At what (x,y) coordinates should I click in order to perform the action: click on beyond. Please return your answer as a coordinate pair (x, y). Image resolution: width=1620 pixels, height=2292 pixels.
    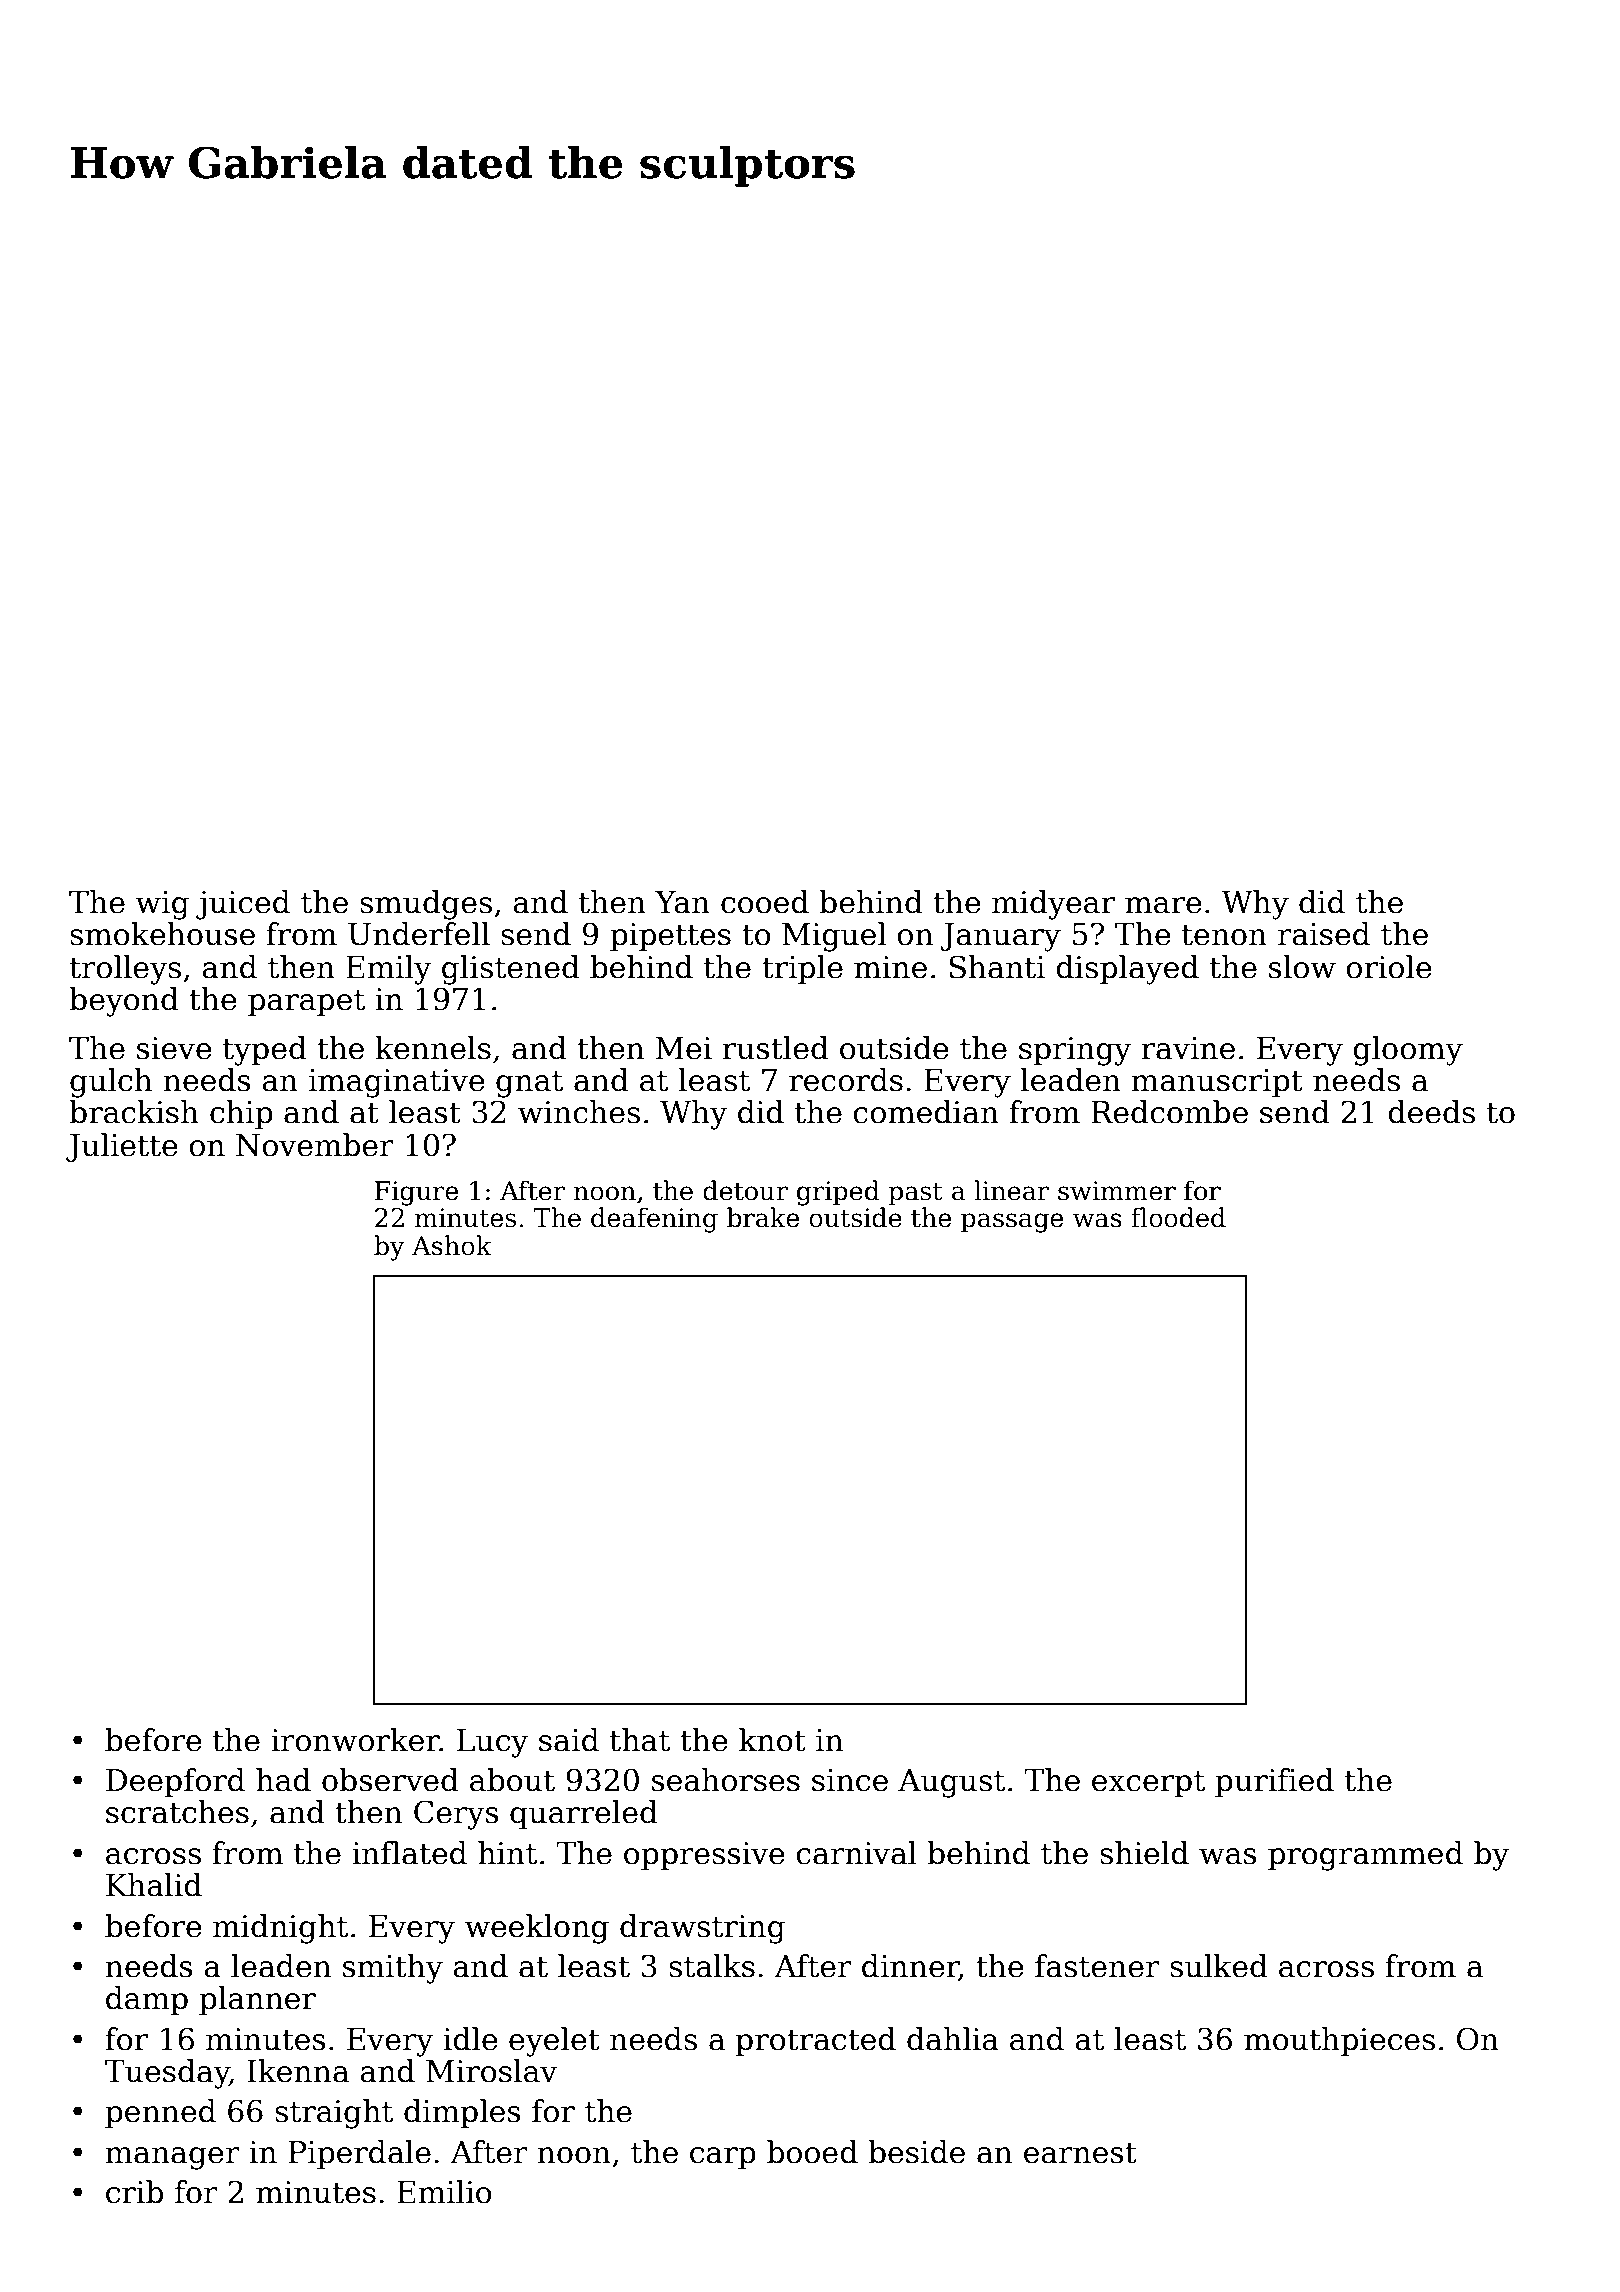
    Looking at the image, I should click on (124, 1002).
